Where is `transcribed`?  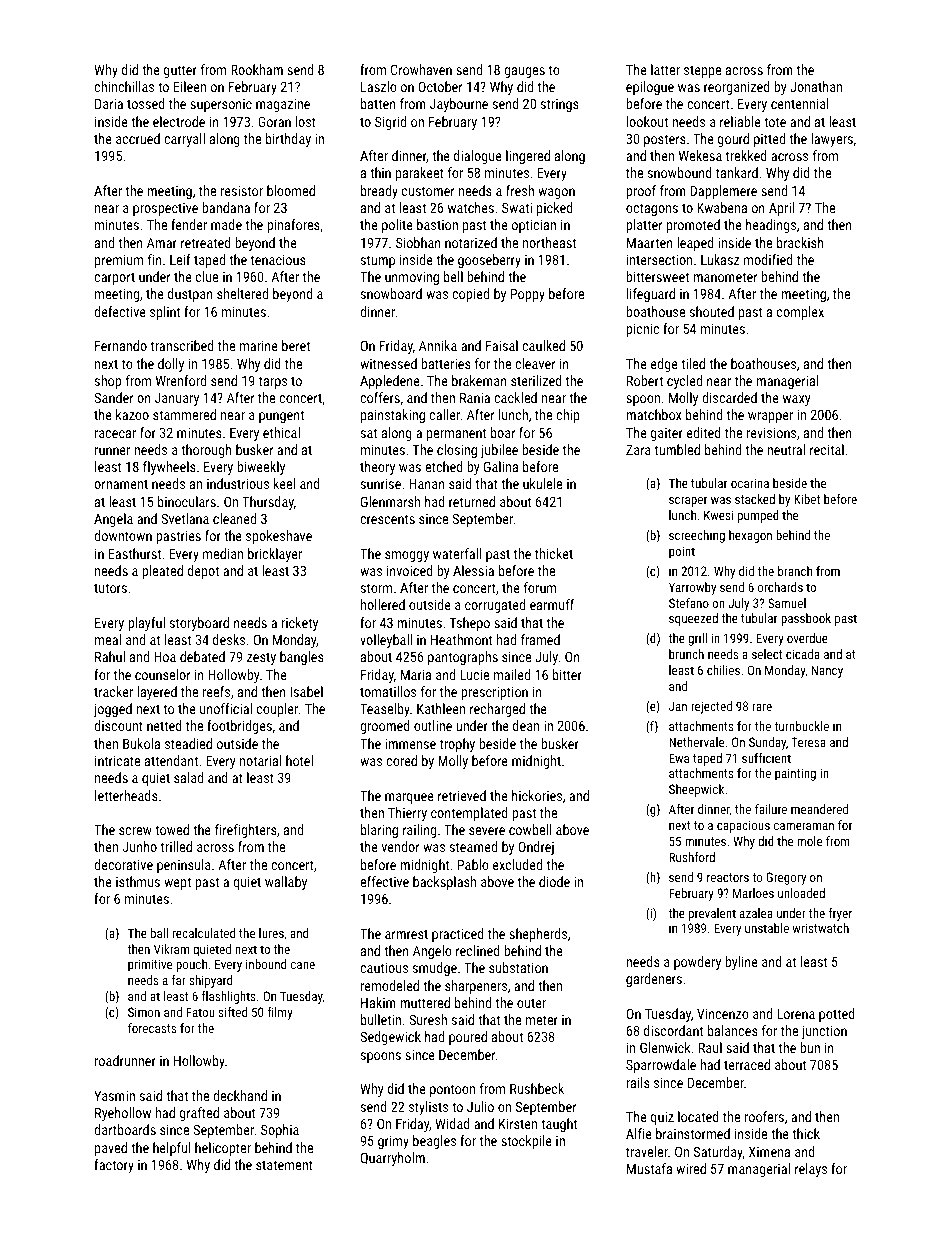
transcribed is located at coordinates (182, 345).
